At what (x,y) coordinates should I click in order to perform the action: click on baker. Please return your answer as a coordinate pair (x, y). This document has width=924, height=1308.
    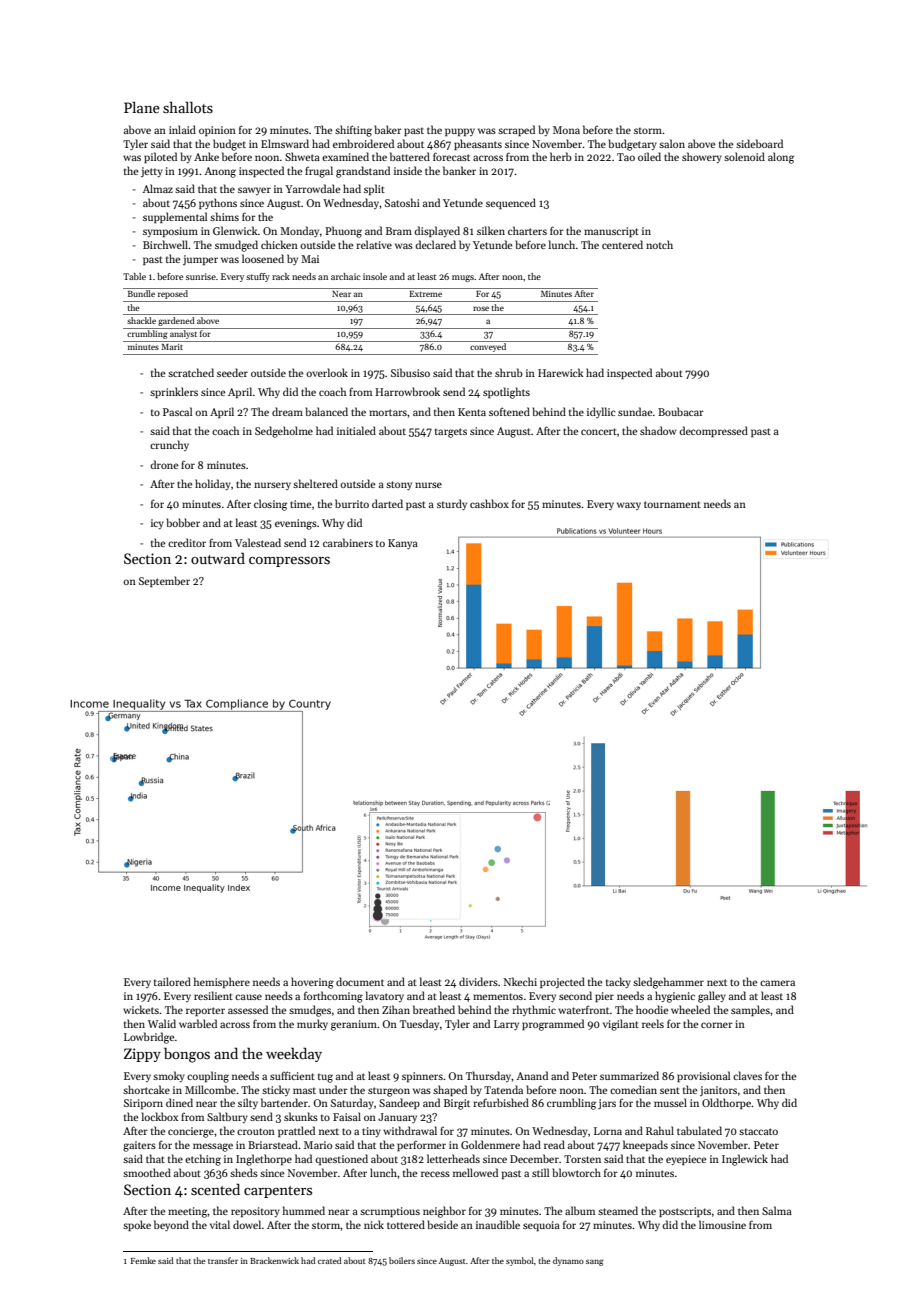
    Looking at the image, I should click on (388, 129).
